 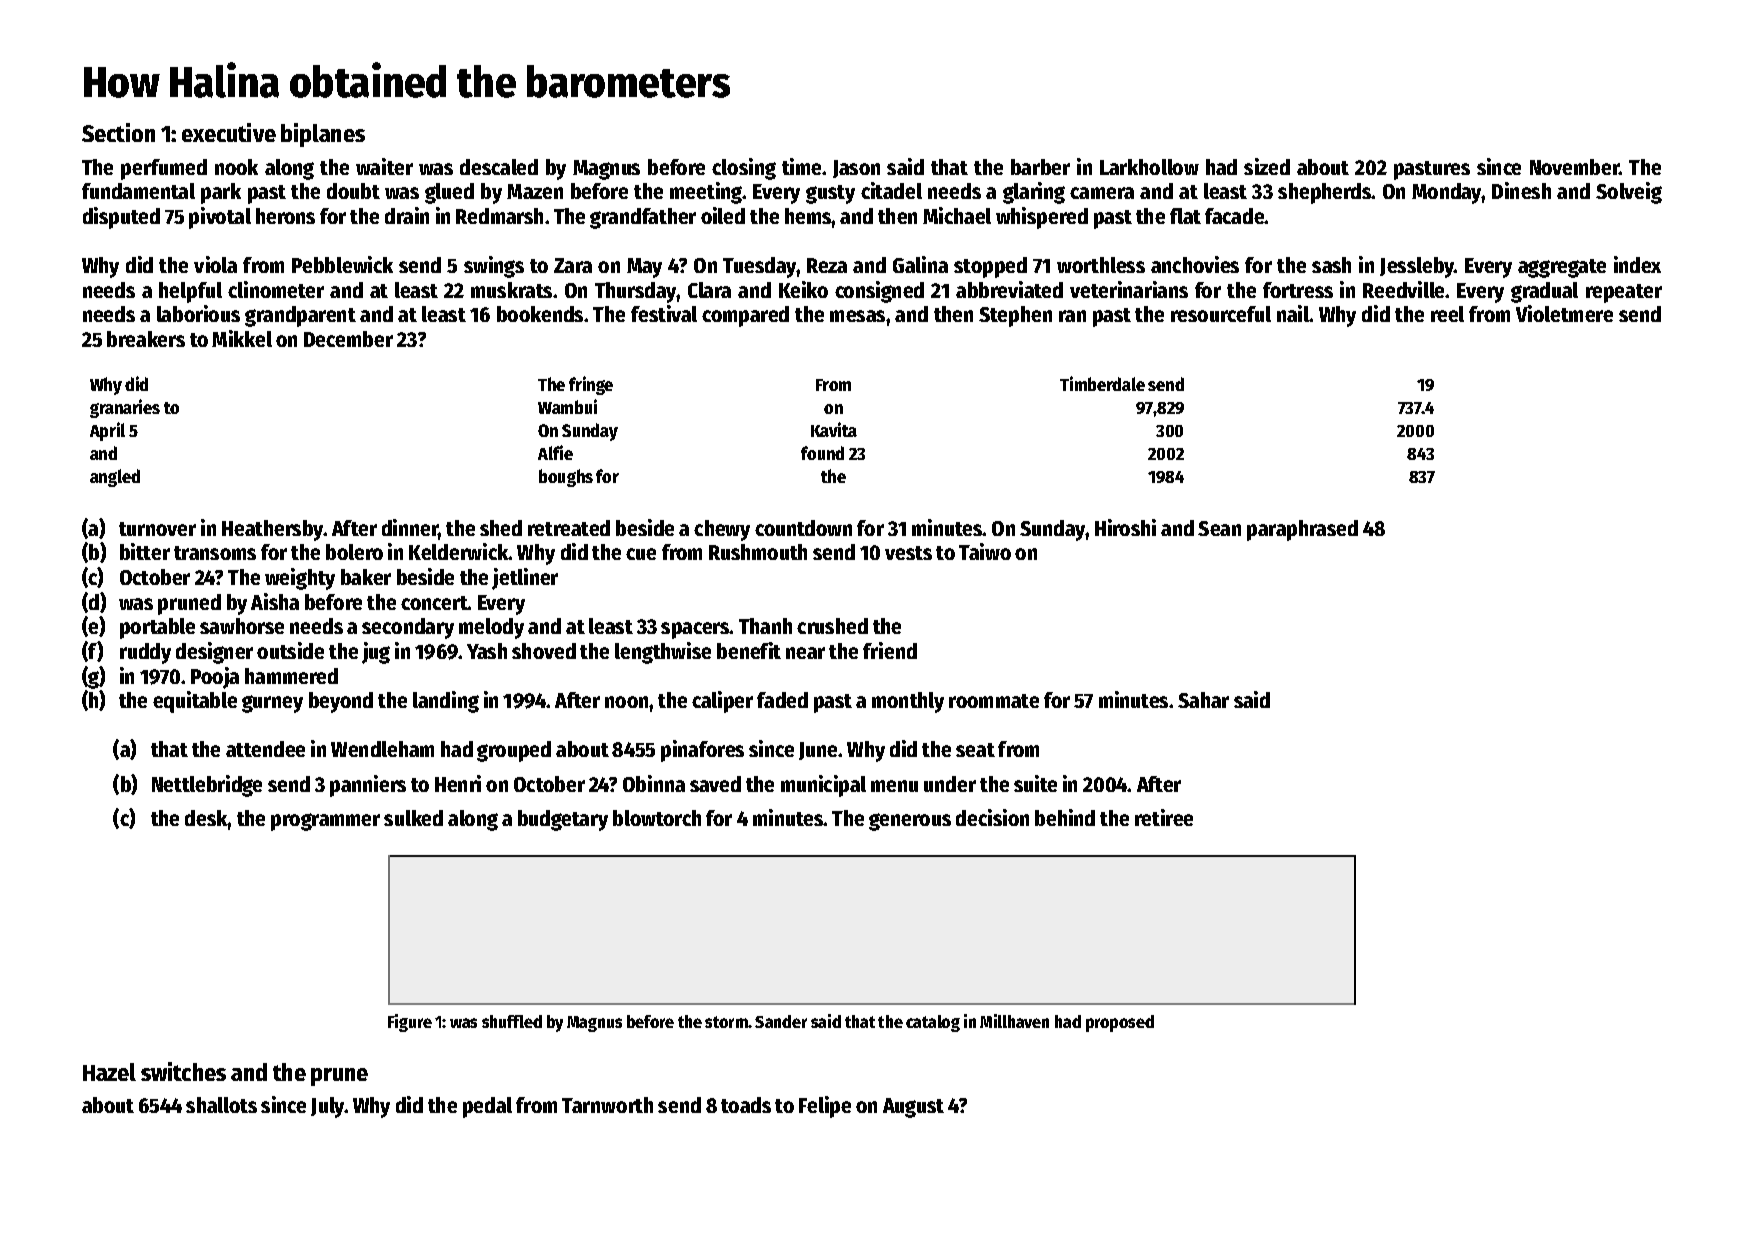 I want to click on biplanes, so click(x=323, y=135).
